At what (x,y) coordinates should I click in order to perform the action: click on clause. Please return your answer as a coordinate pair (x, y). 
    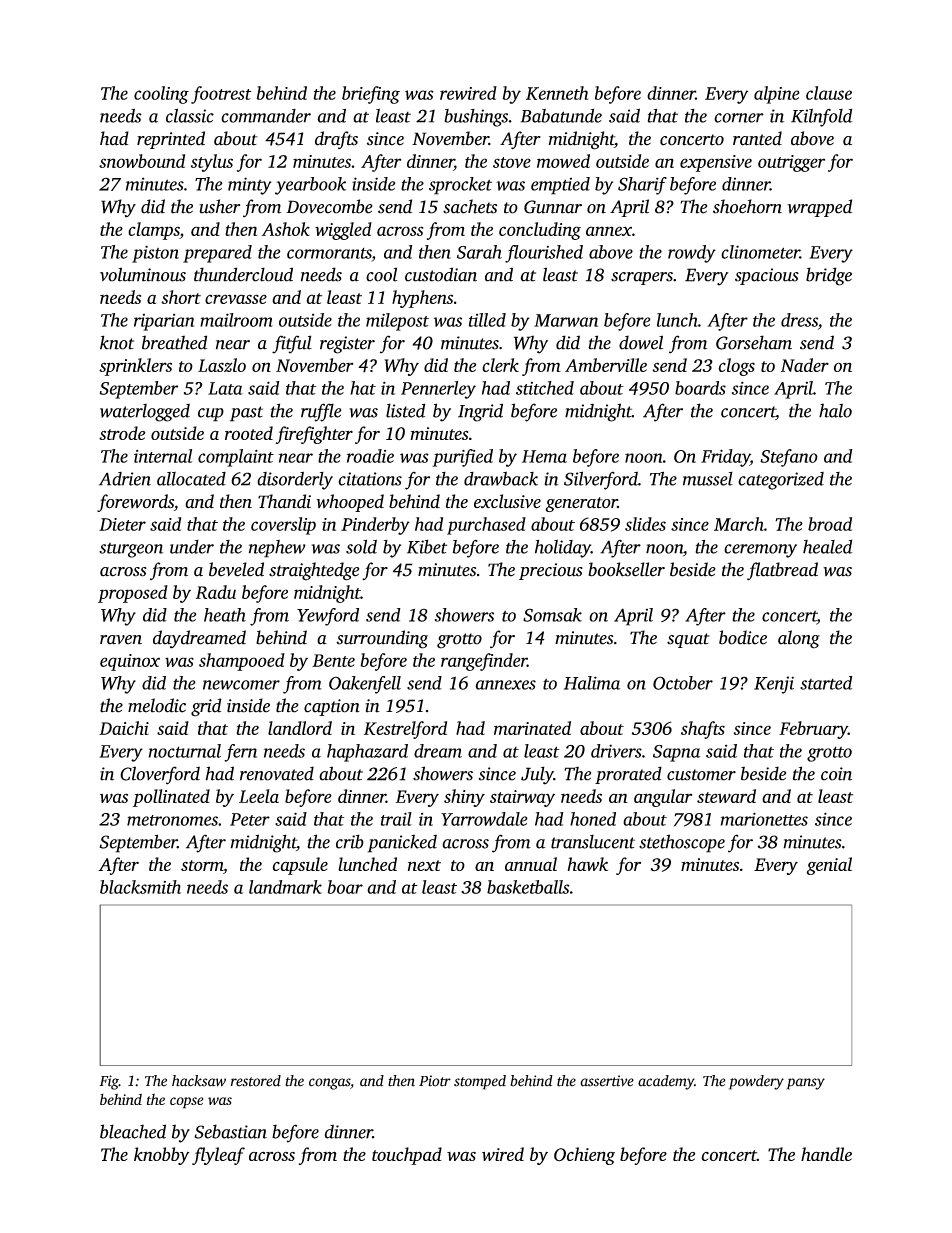
    Looking at the image, I should click on (829, 93).
